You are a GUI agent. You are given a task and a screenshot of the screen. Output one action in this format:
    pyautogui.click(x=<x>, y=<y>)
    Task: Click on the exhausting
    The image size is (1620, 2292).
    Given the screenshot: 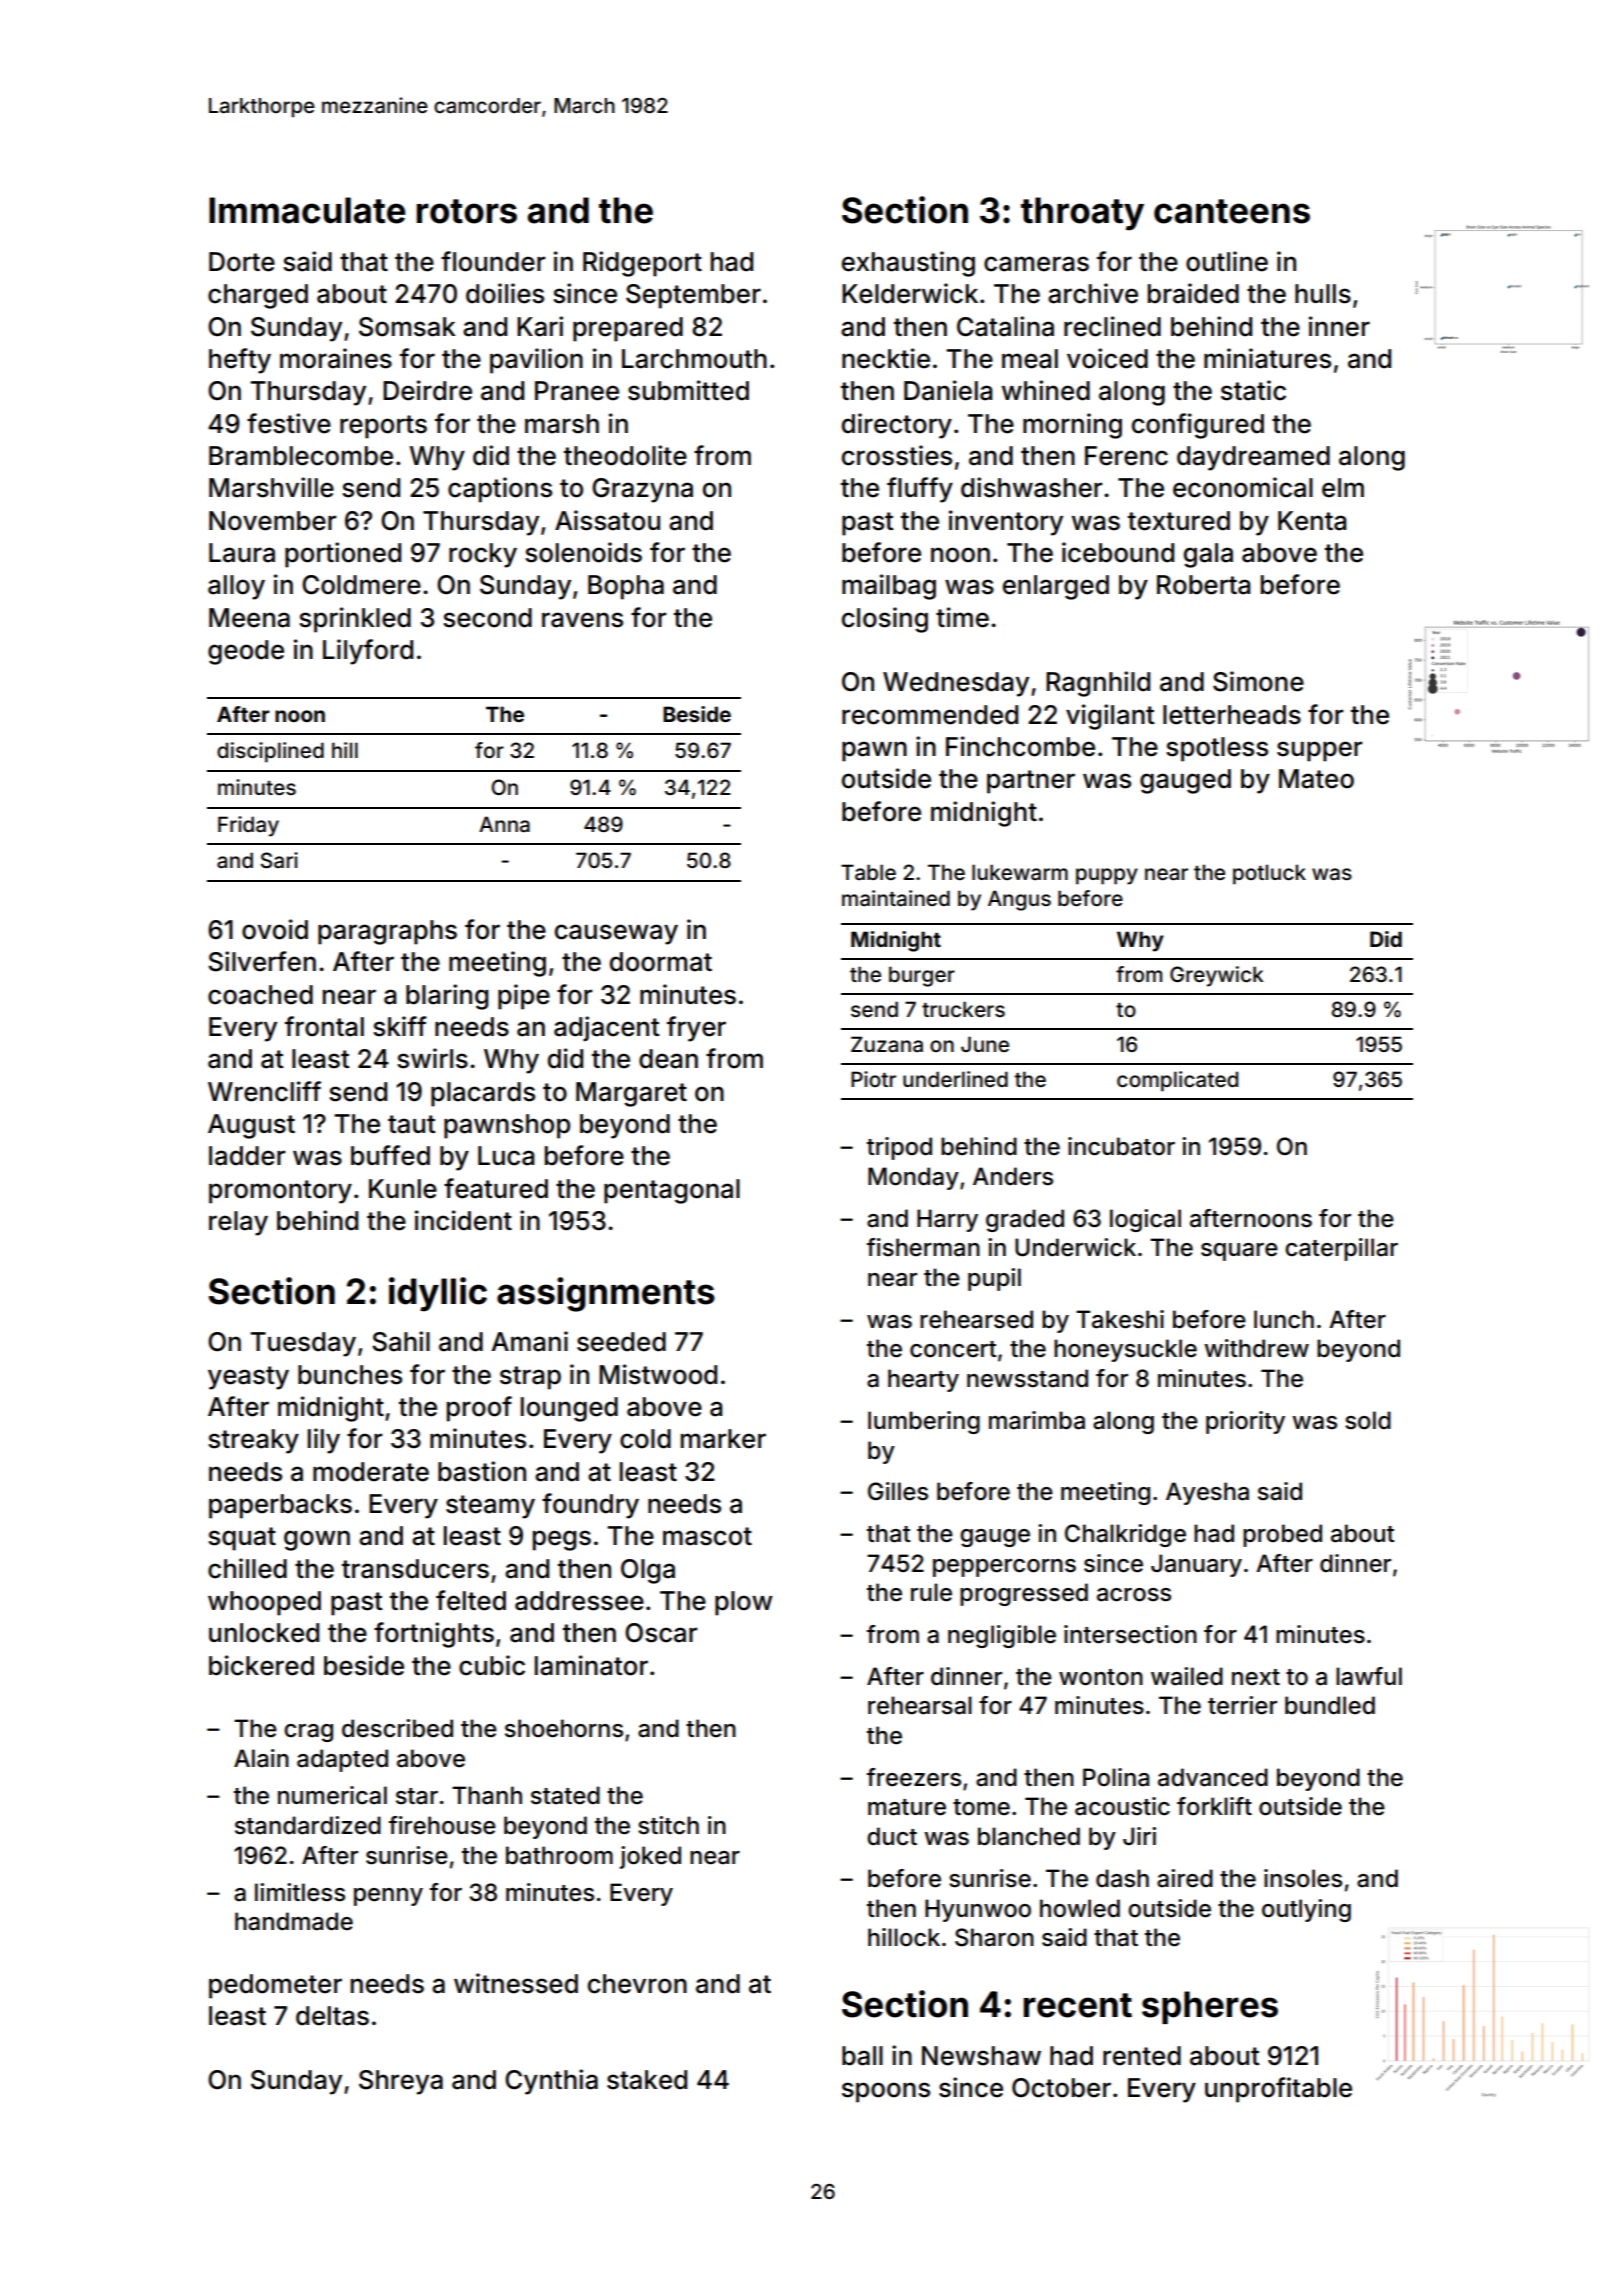 What is the action you would take?
    pyautogui.click(x=908, y=264)
